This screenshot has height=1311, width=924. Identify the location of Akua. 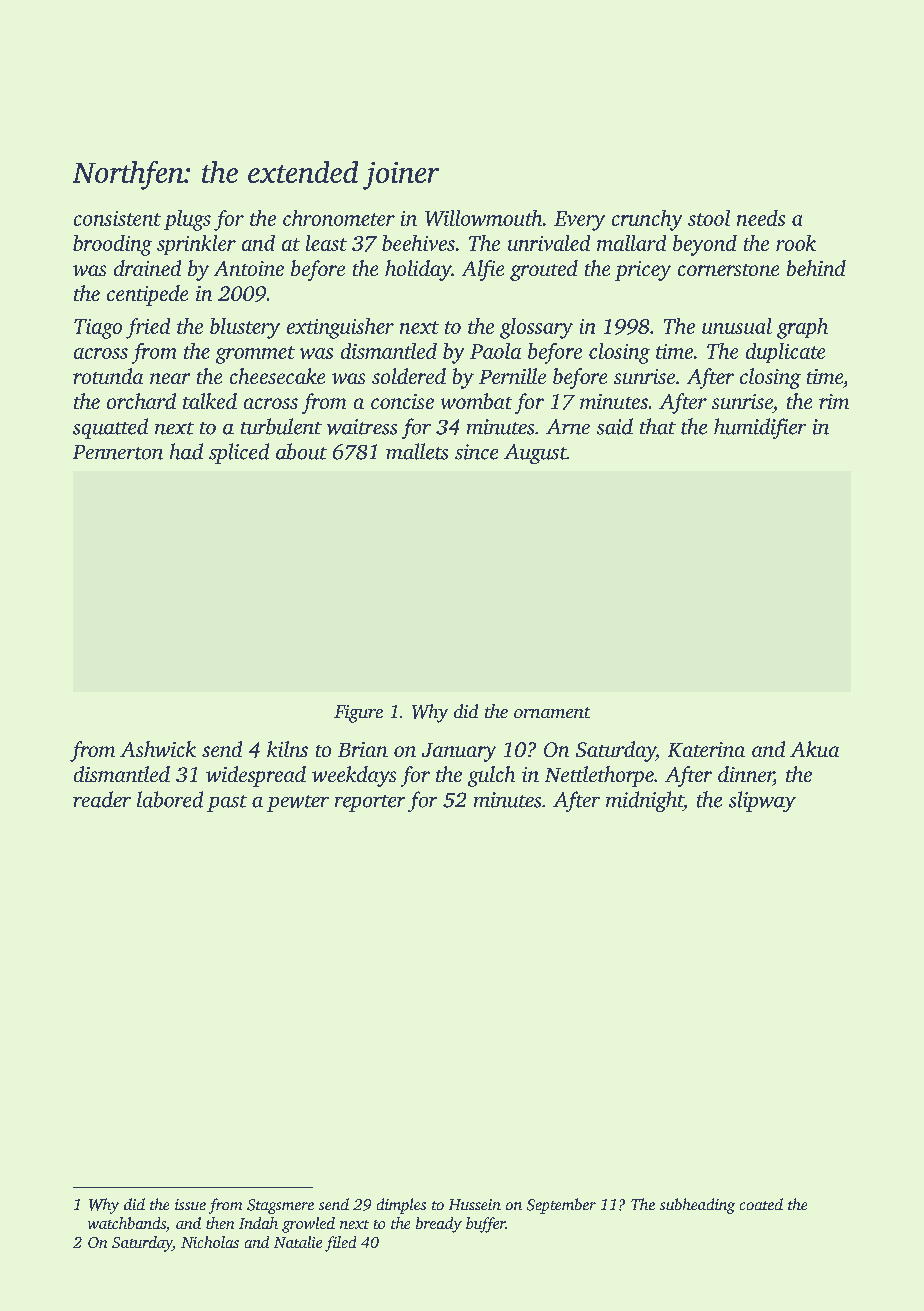
(814, 749).
